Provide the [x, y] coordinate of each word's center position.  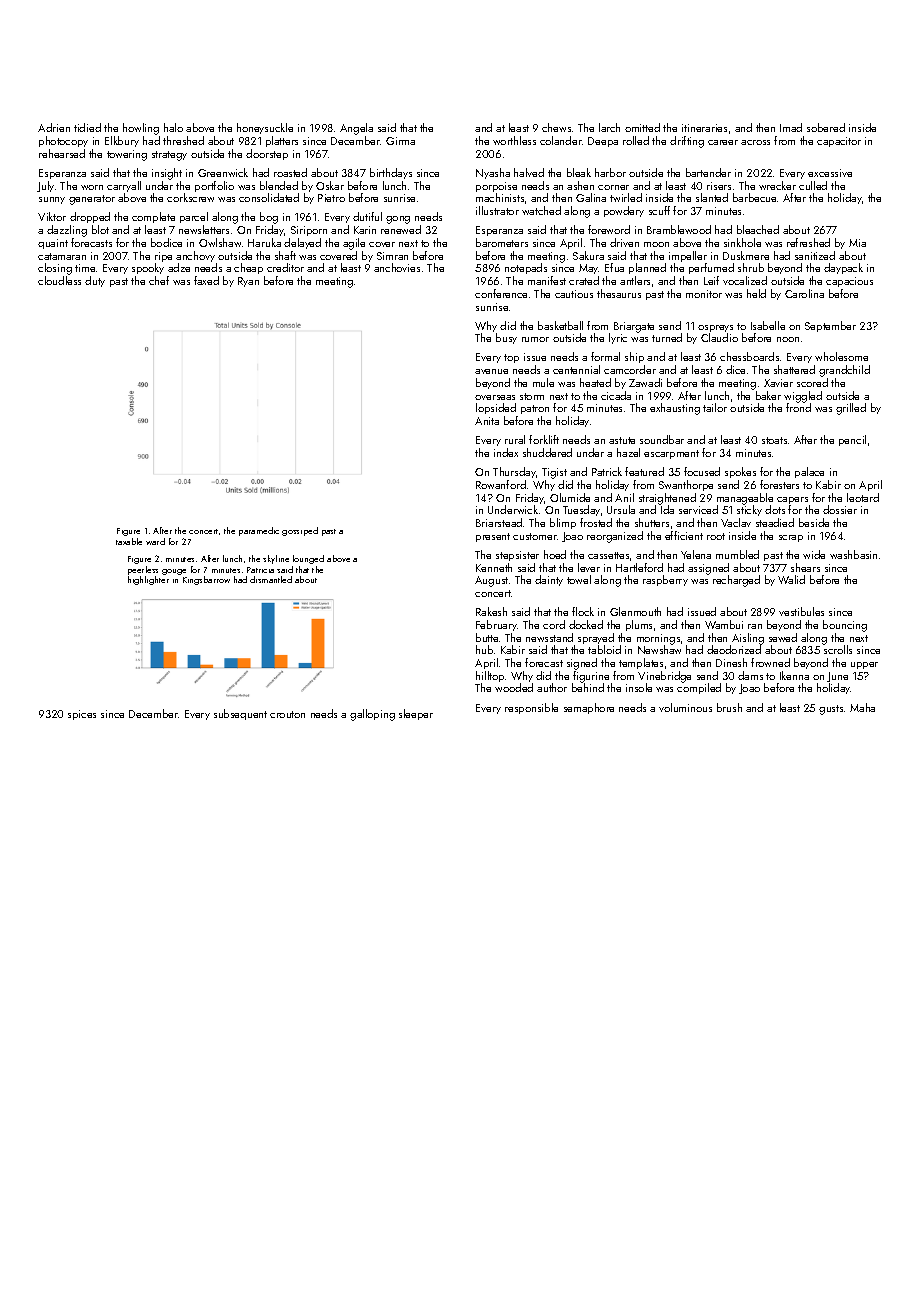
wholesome [841, 356]
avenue [491, 371]
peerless [143, 570]
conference [501, 293]
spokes [740, 472]
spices [82, 715]
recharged [736, 581]
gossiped [300, 531]
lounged [308, 559]
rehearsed [62, 153]
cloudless [59, 280]
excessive [830, 173]
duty [95, 281]
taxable [129, 541]
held [756, 293]
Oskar [330, 185]
